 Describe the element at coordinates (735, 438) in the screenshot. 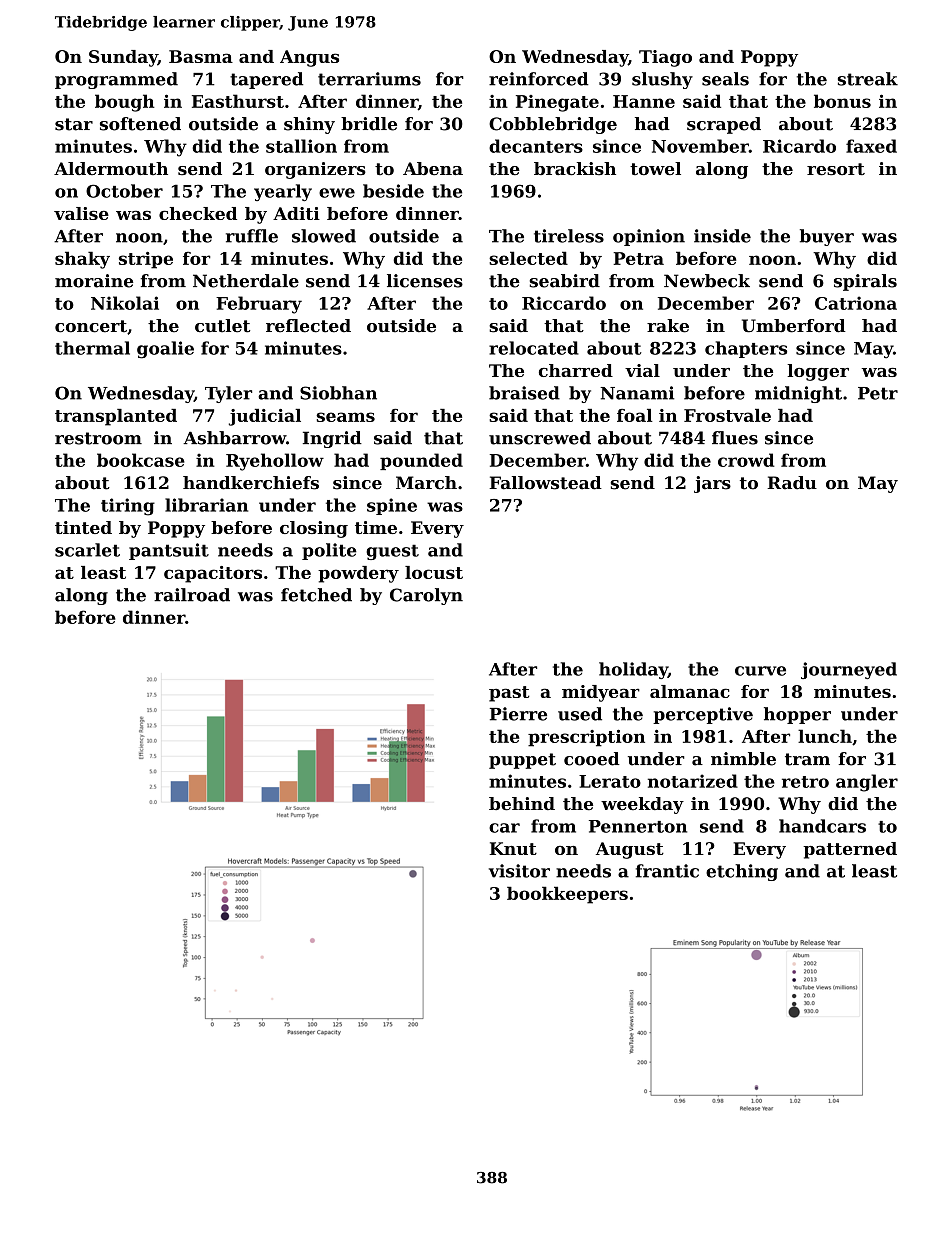

I see `flues` at that location.
